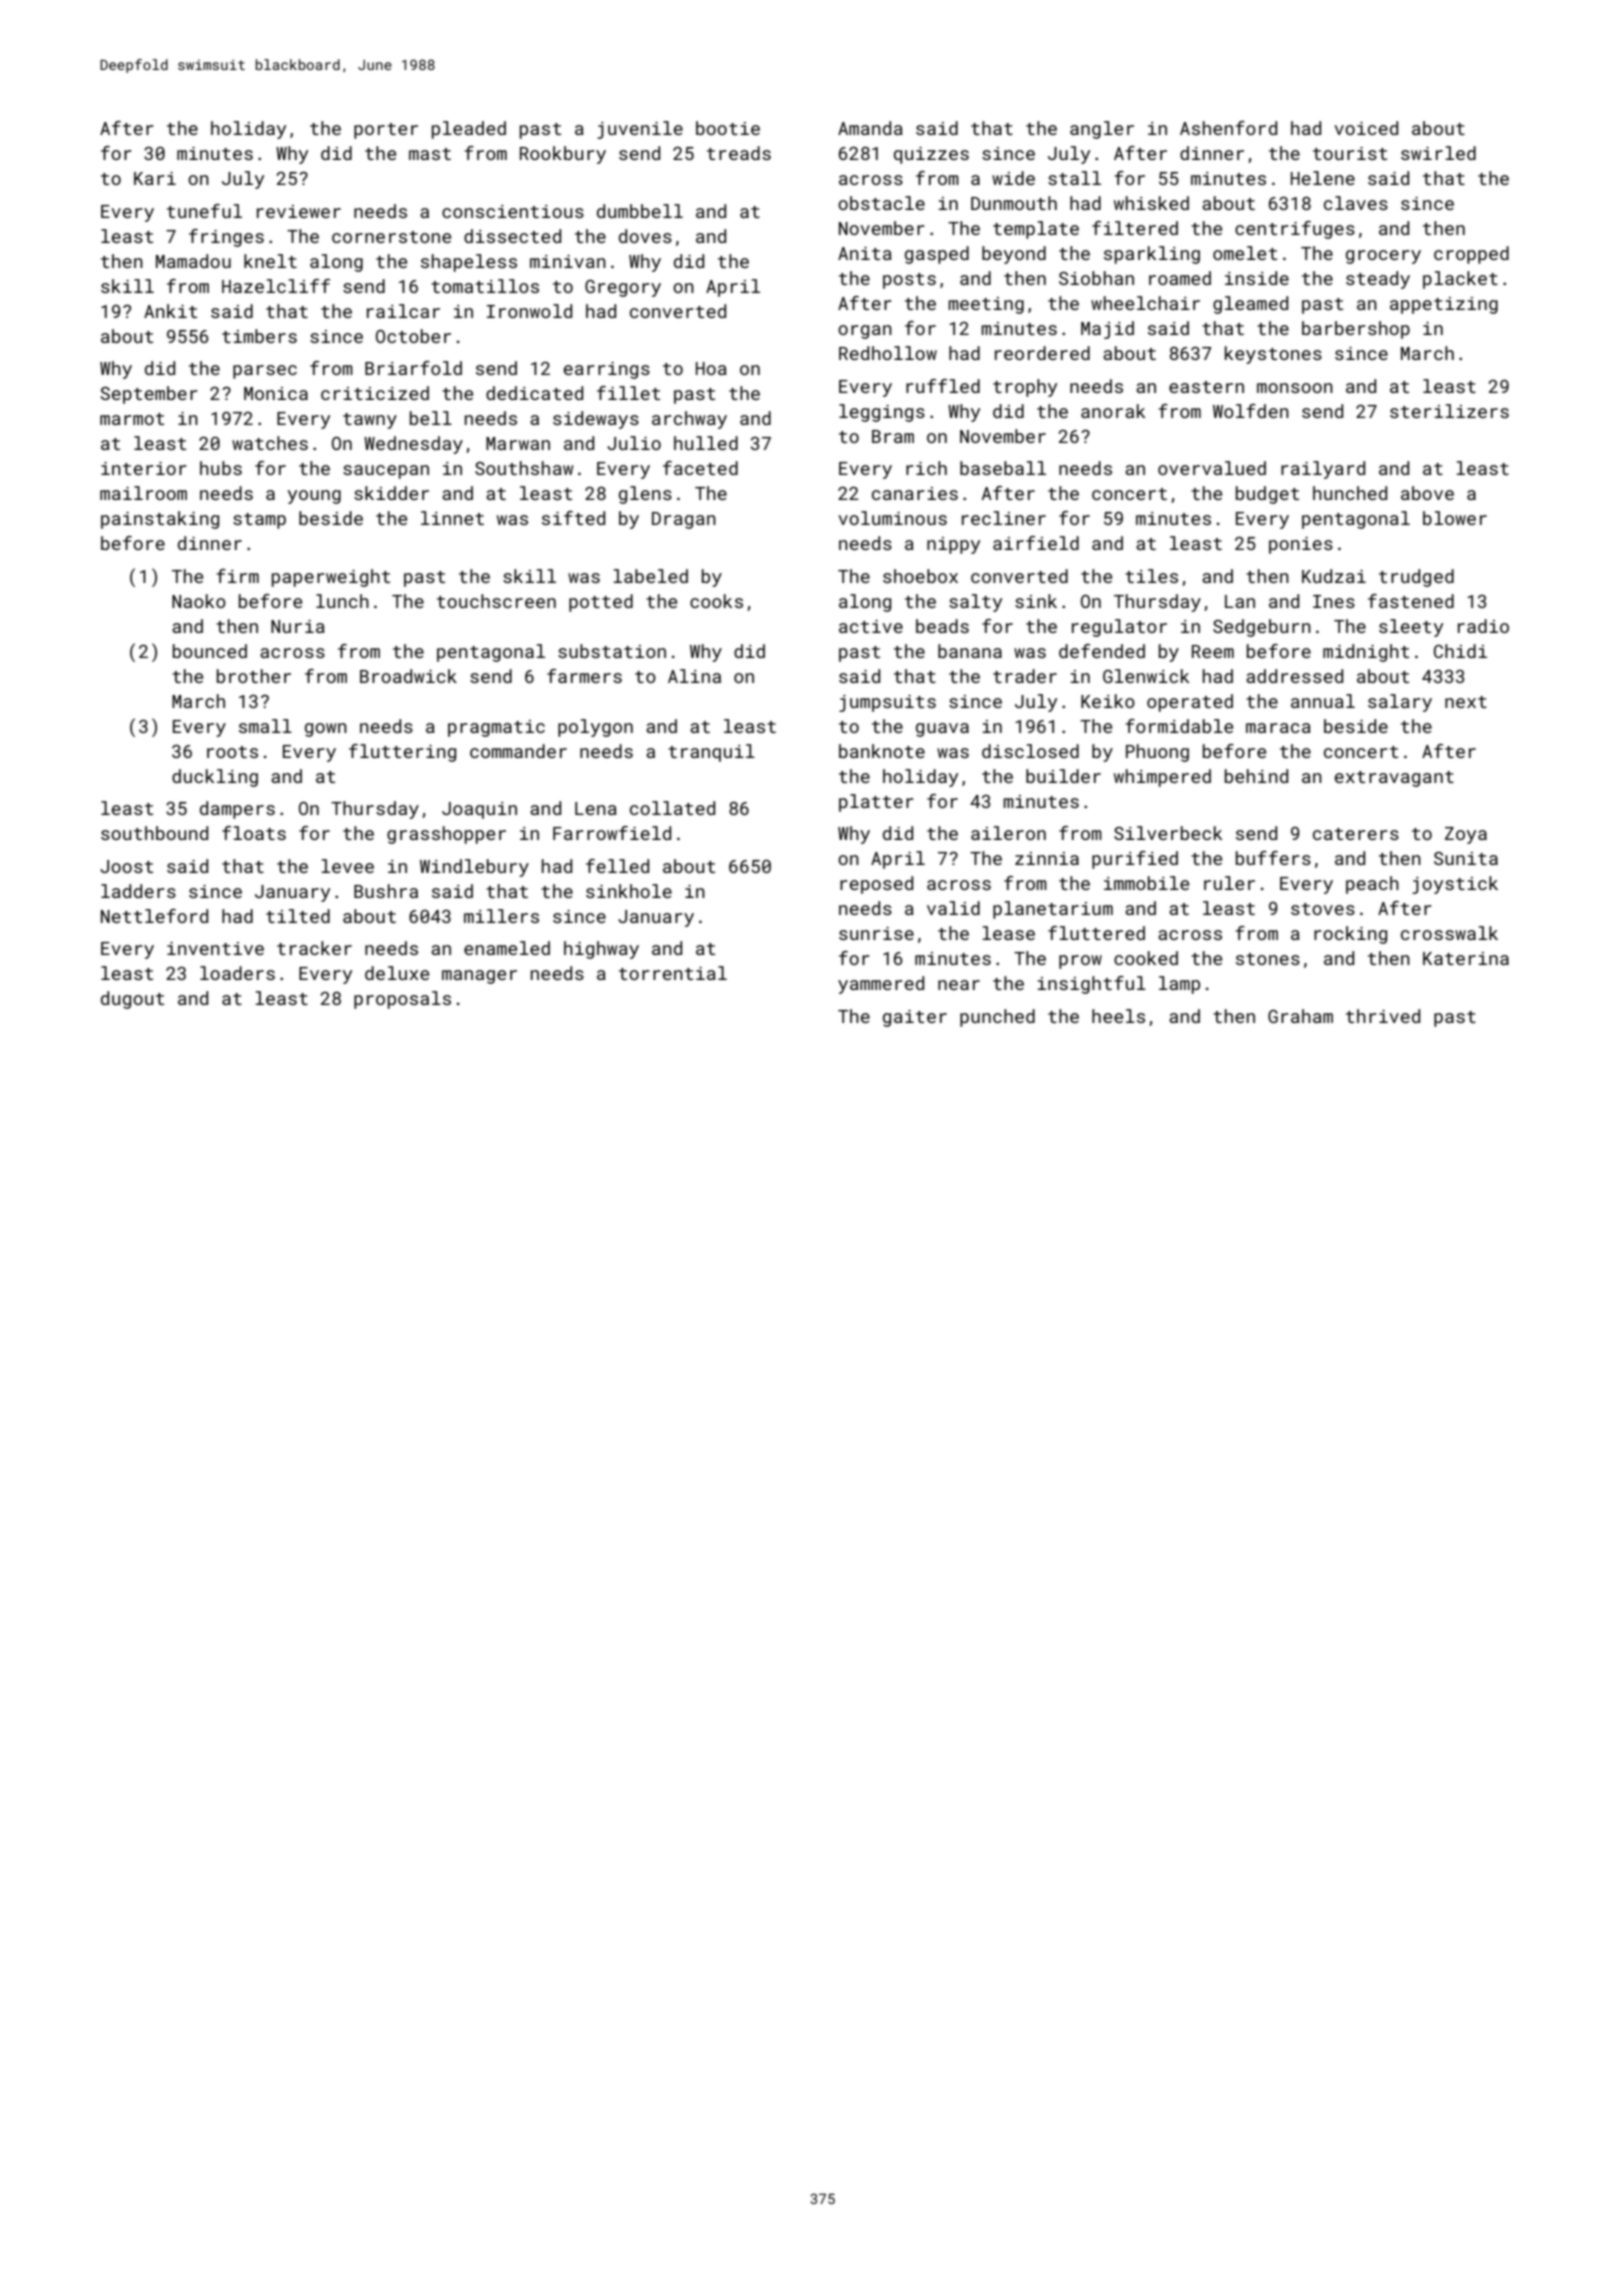  What do you see at coordinates (1228, 128) in the page?
I see `Ashenford` at bounding box center [1228, 128].
